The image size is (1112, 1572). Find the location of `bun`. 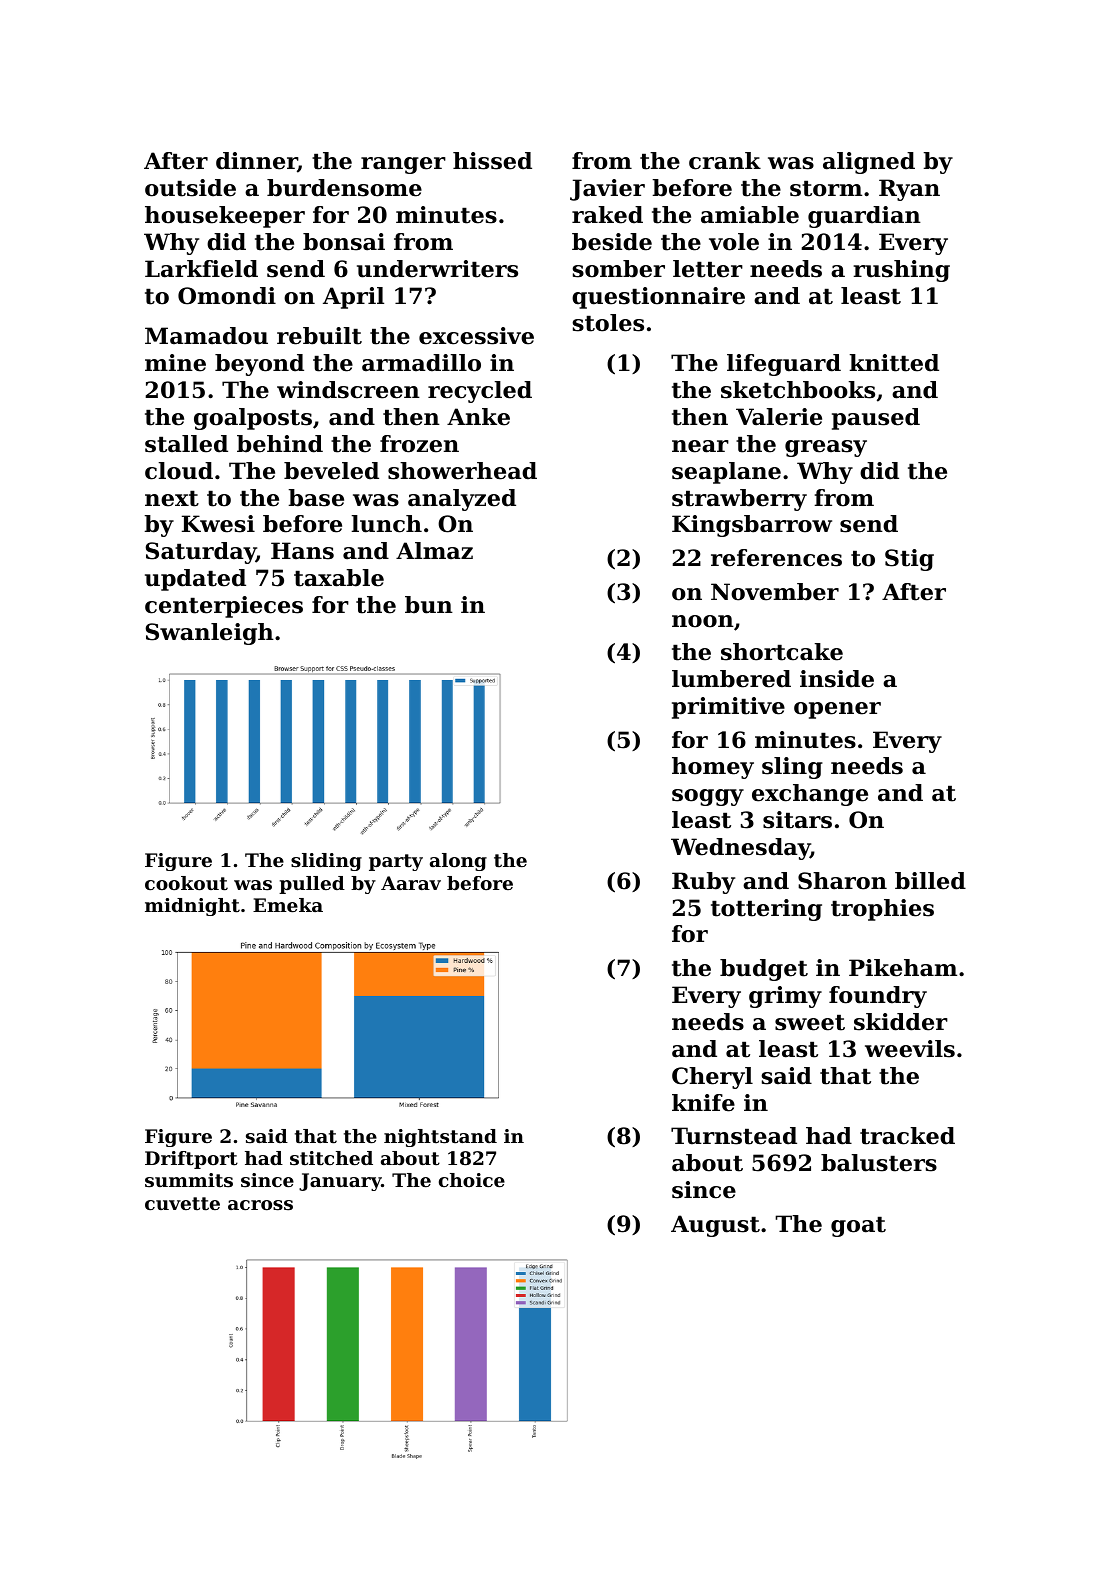

bun is located at coordinates (429, 605).
